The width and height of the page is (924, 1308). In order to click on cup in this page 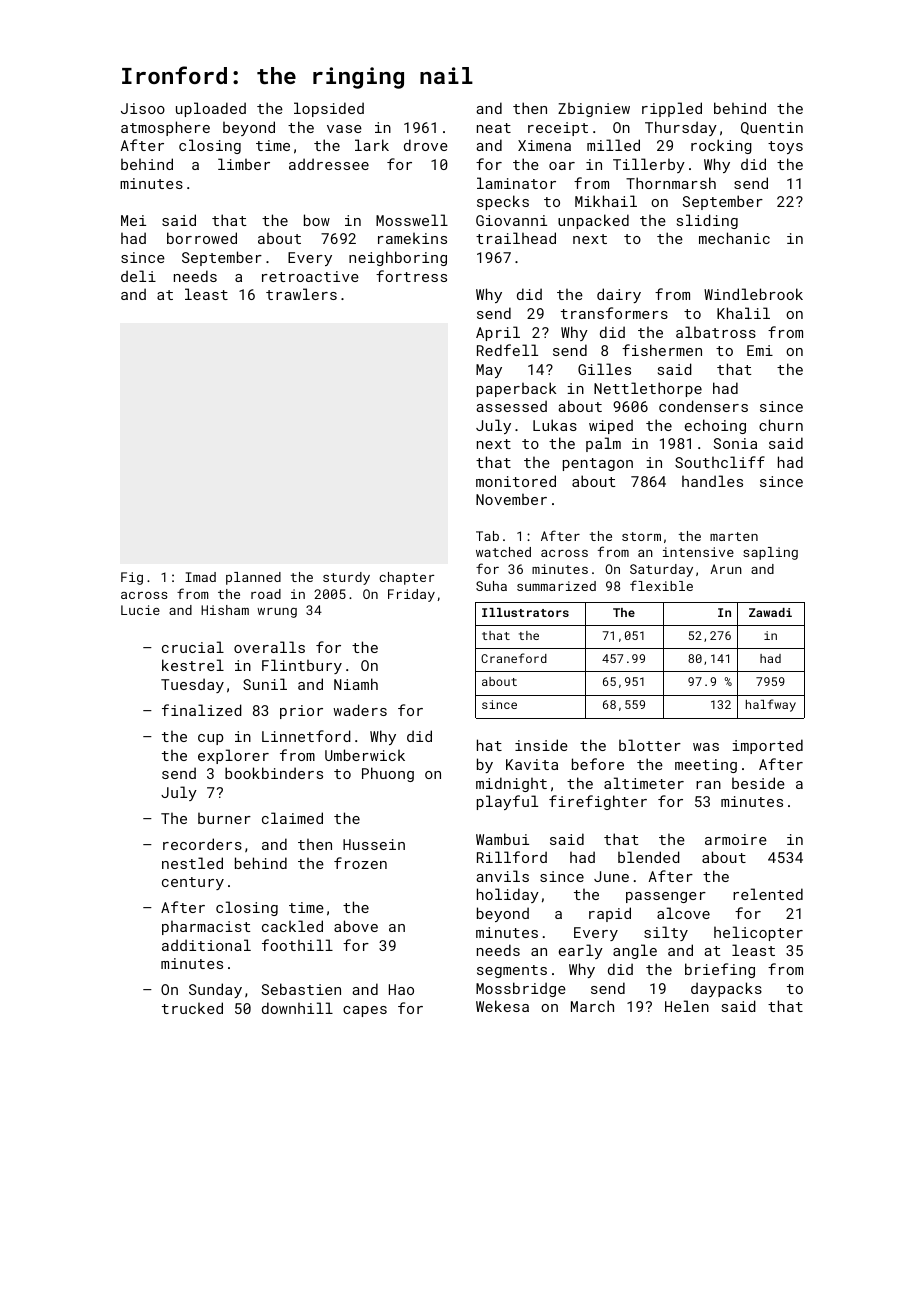, I will do `click(210, 739)`.
